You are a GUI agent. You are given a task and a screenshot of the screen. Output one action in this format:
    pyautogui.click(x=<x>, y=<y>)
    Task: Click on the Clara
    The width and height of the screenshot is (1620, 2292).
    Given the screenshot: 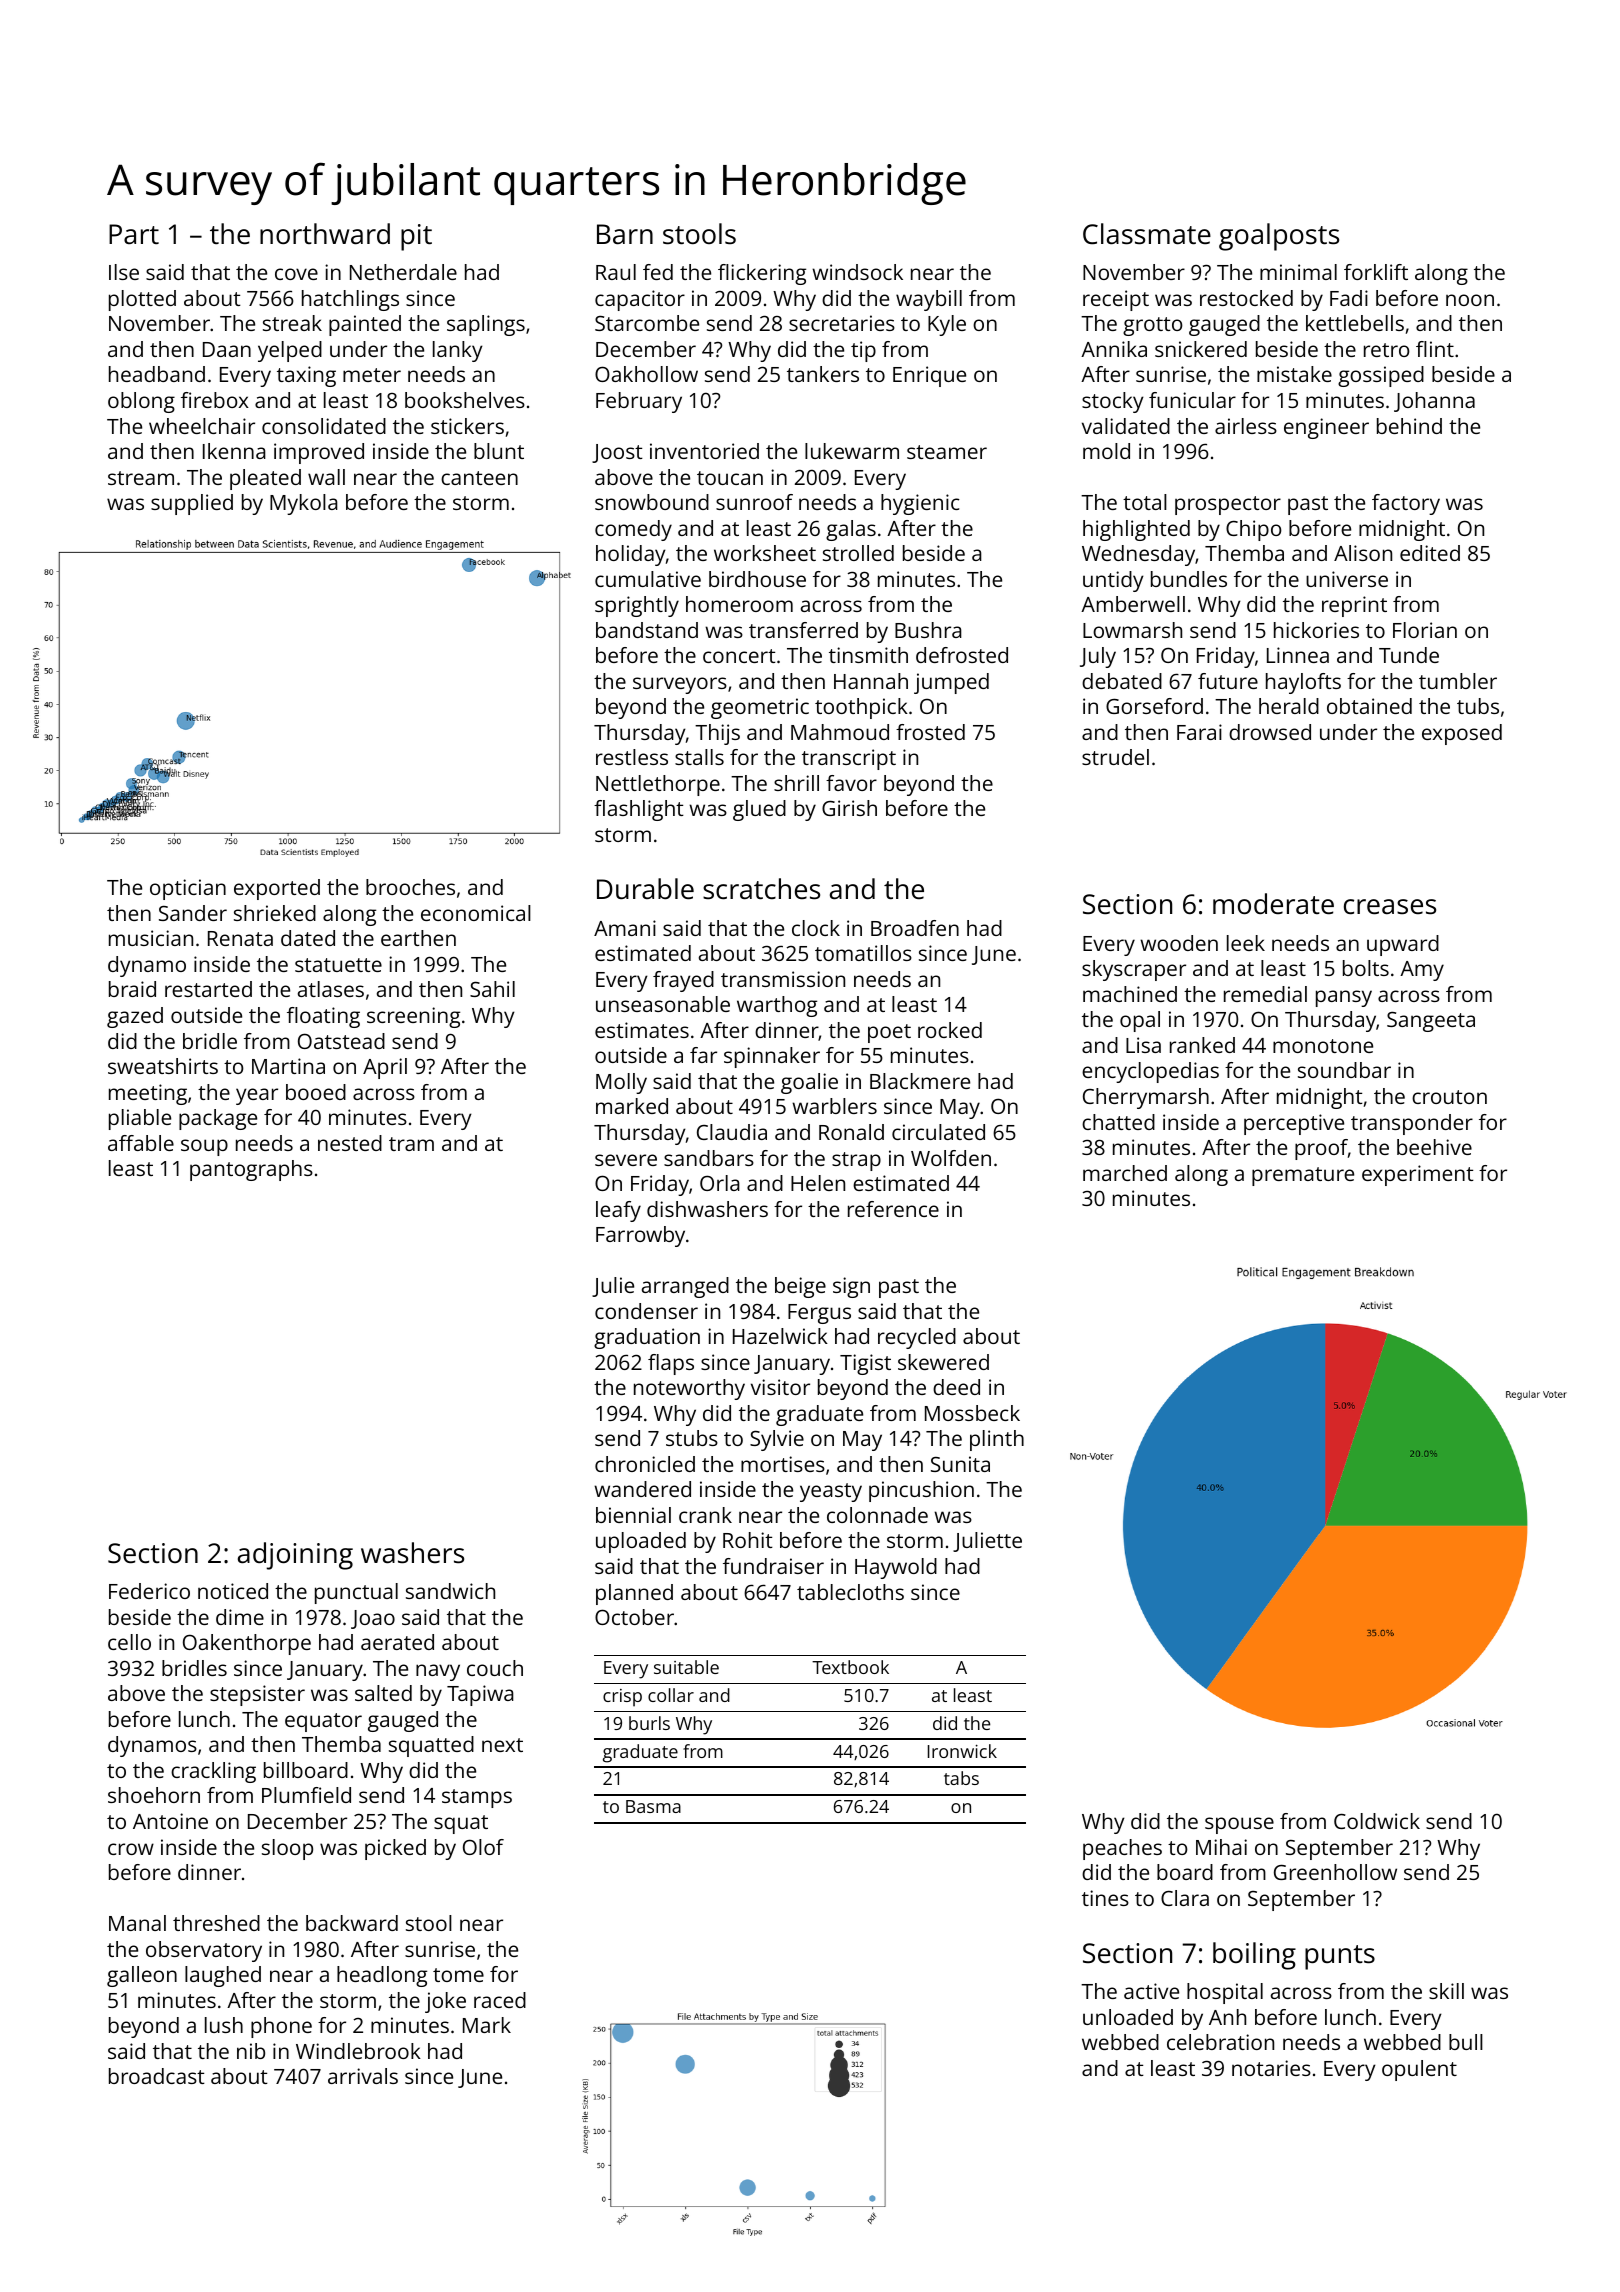 What is the action you would take?
    pyautogui.click(x=1185, y=1898)
